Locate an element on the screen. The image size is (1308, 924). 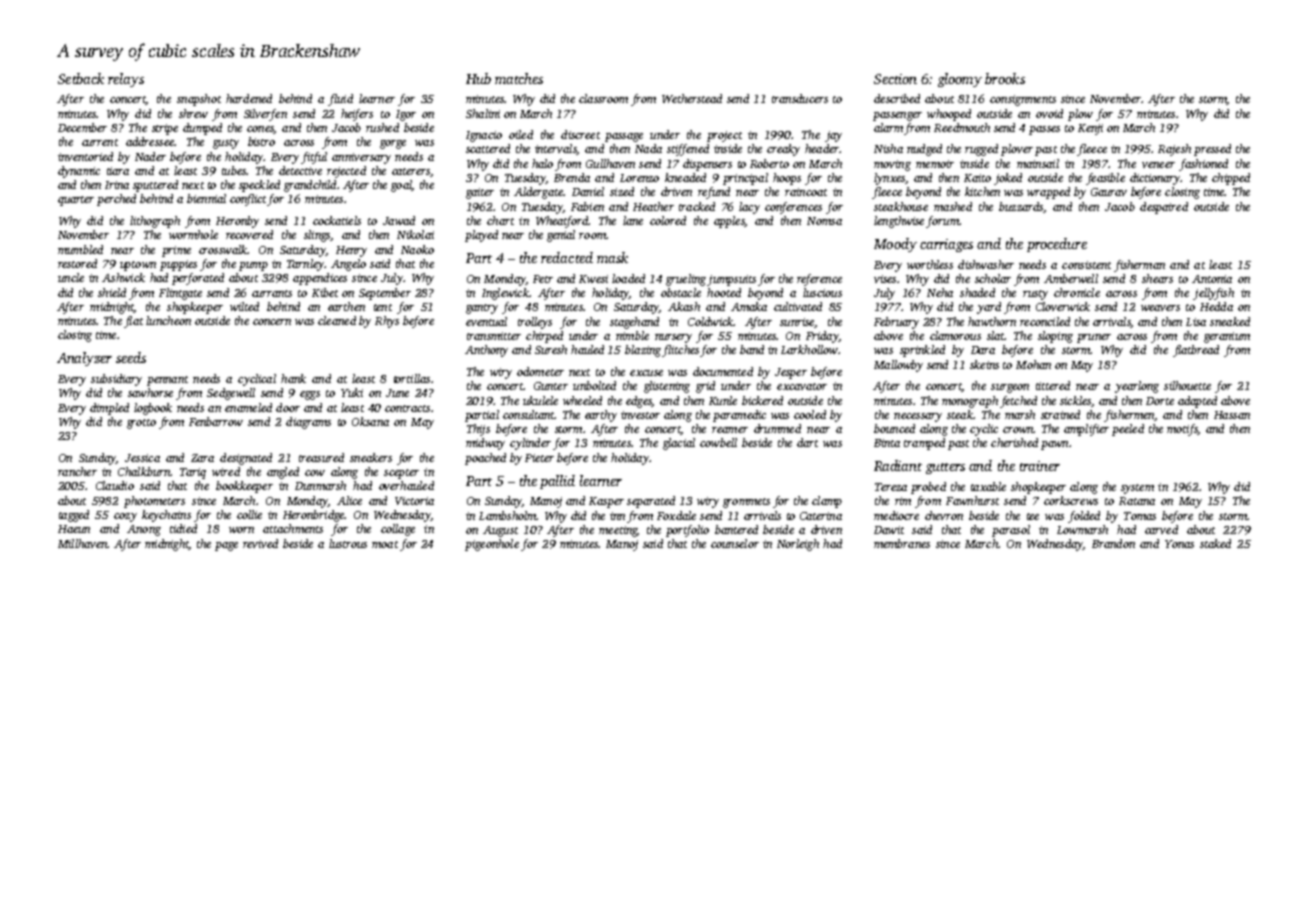
Amberwell is located at coordinates (1071, 278).
